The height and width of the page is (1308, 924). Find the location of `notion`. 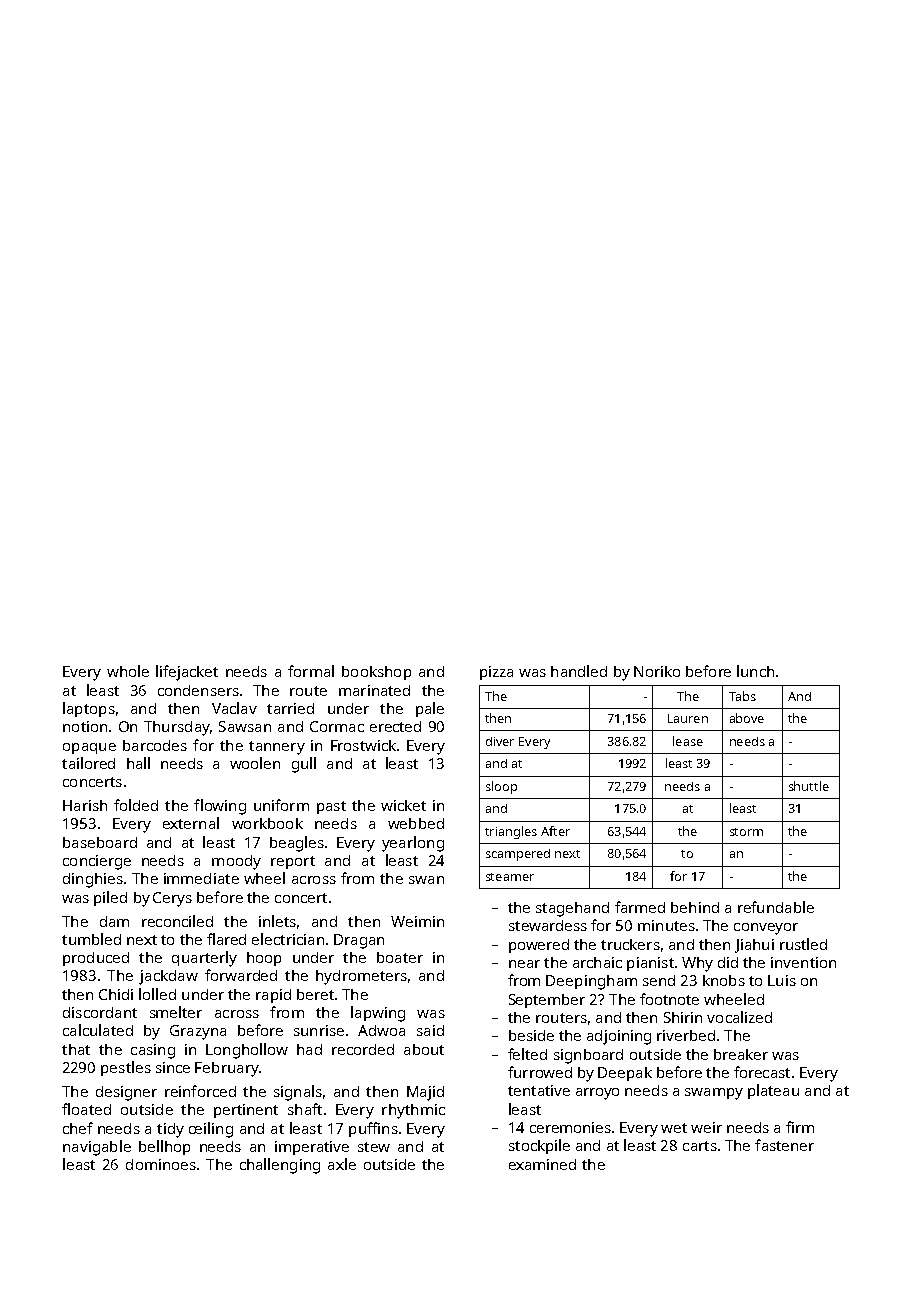

notion is located at coordinates (85, 726).
